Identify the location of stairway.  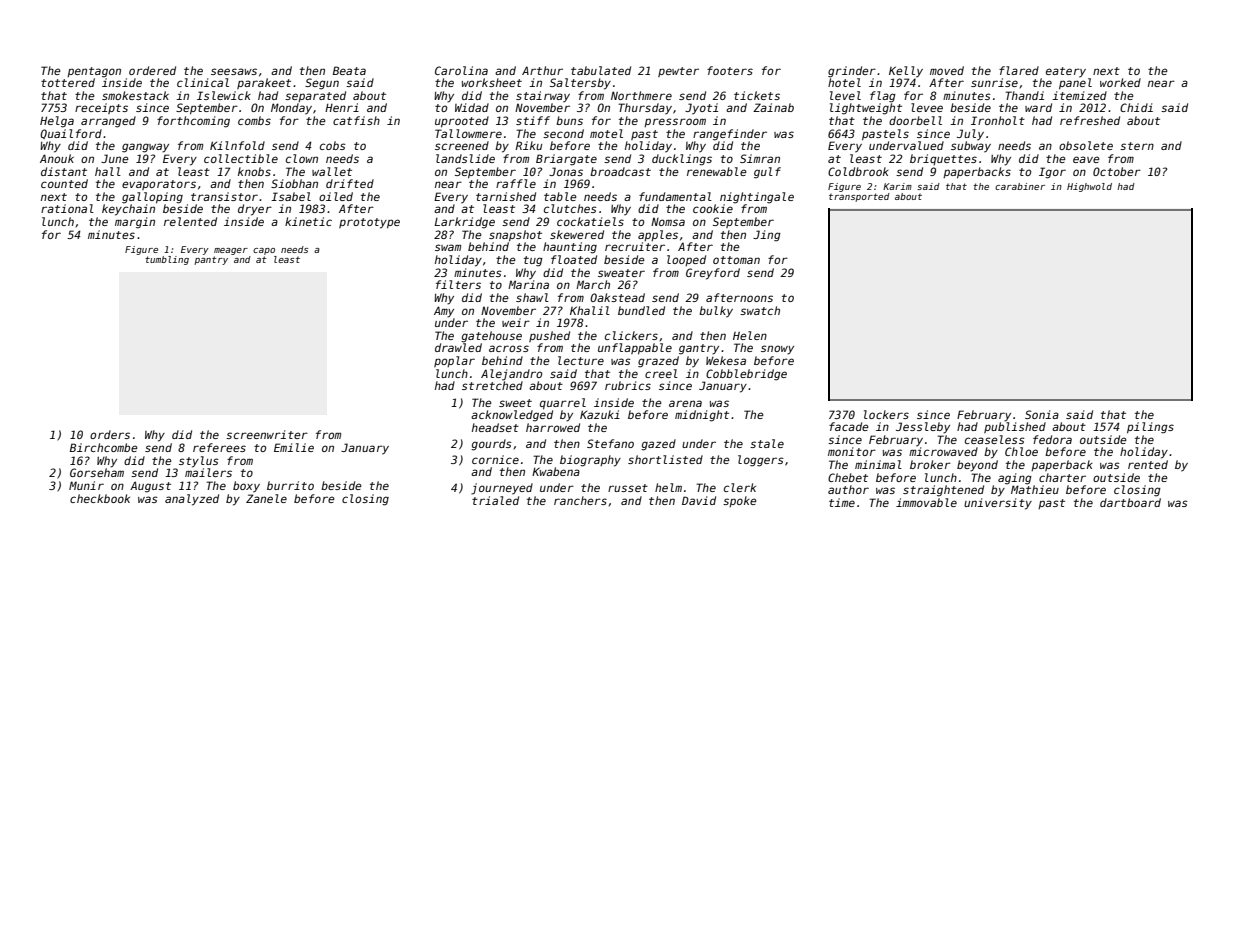
(543, 97).
